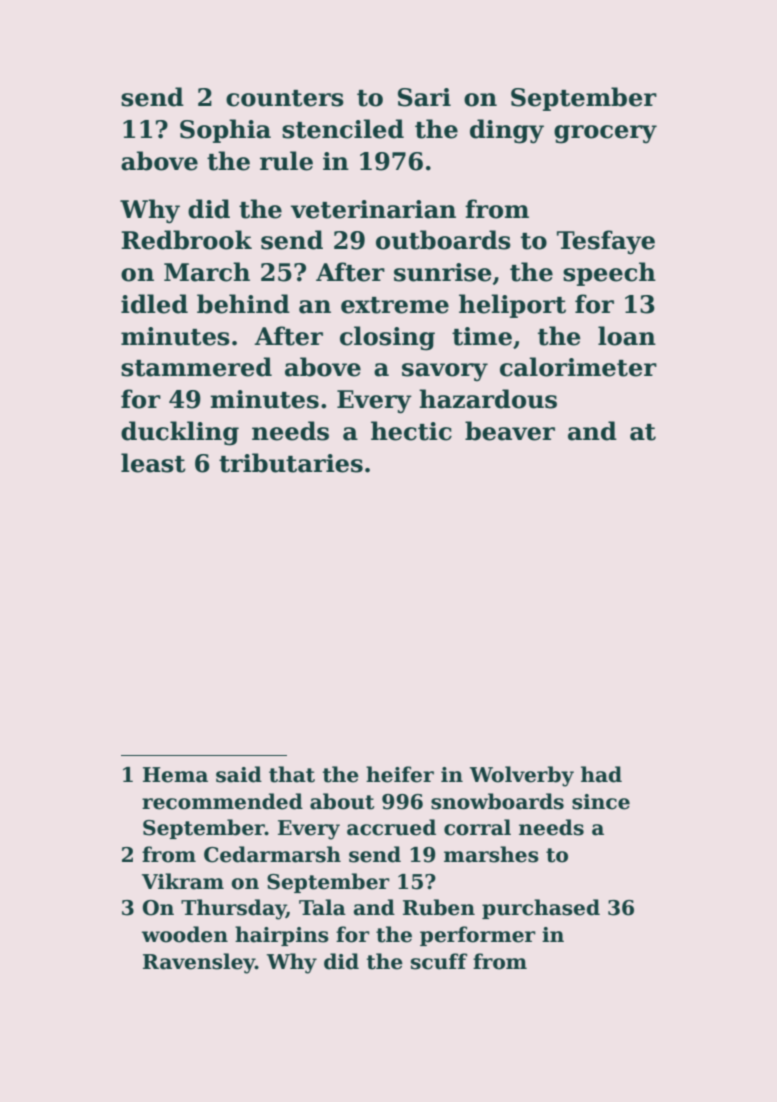  What do you see at coordinates (207, 272) in the document?
I see `March` at bounding box center [207, 272].
